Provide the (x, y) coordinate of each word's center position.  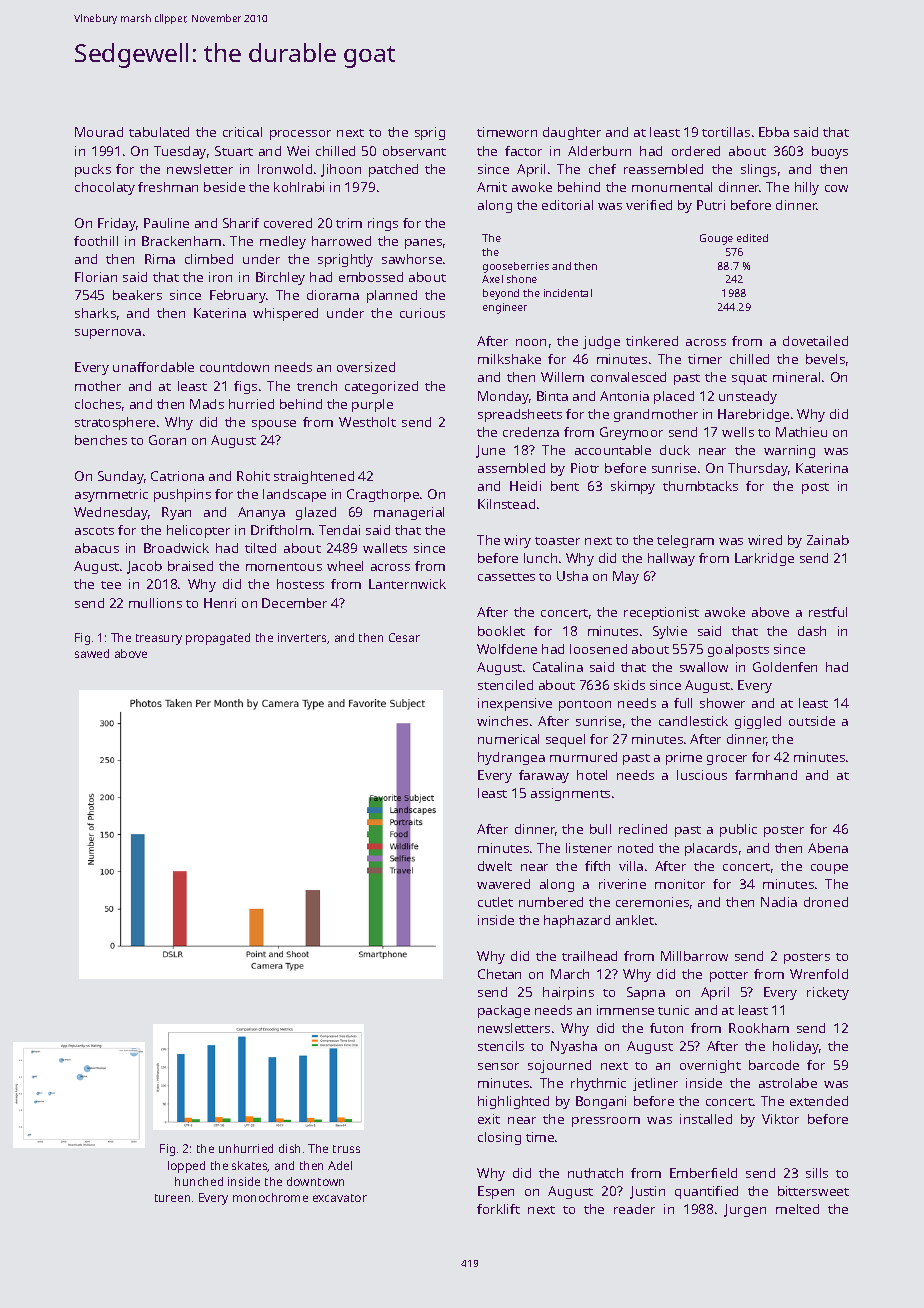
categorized (381, 387)
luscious (702, 775)
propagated (218, 639)
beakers (137, 295)
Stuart (234, 151)
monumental (672, 187)
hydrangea (511, 758)
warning (789, 451)
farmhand (766, 775)
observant (414, 151)
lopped (186, 1167)
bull (600, 829)
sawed (92, 653)
